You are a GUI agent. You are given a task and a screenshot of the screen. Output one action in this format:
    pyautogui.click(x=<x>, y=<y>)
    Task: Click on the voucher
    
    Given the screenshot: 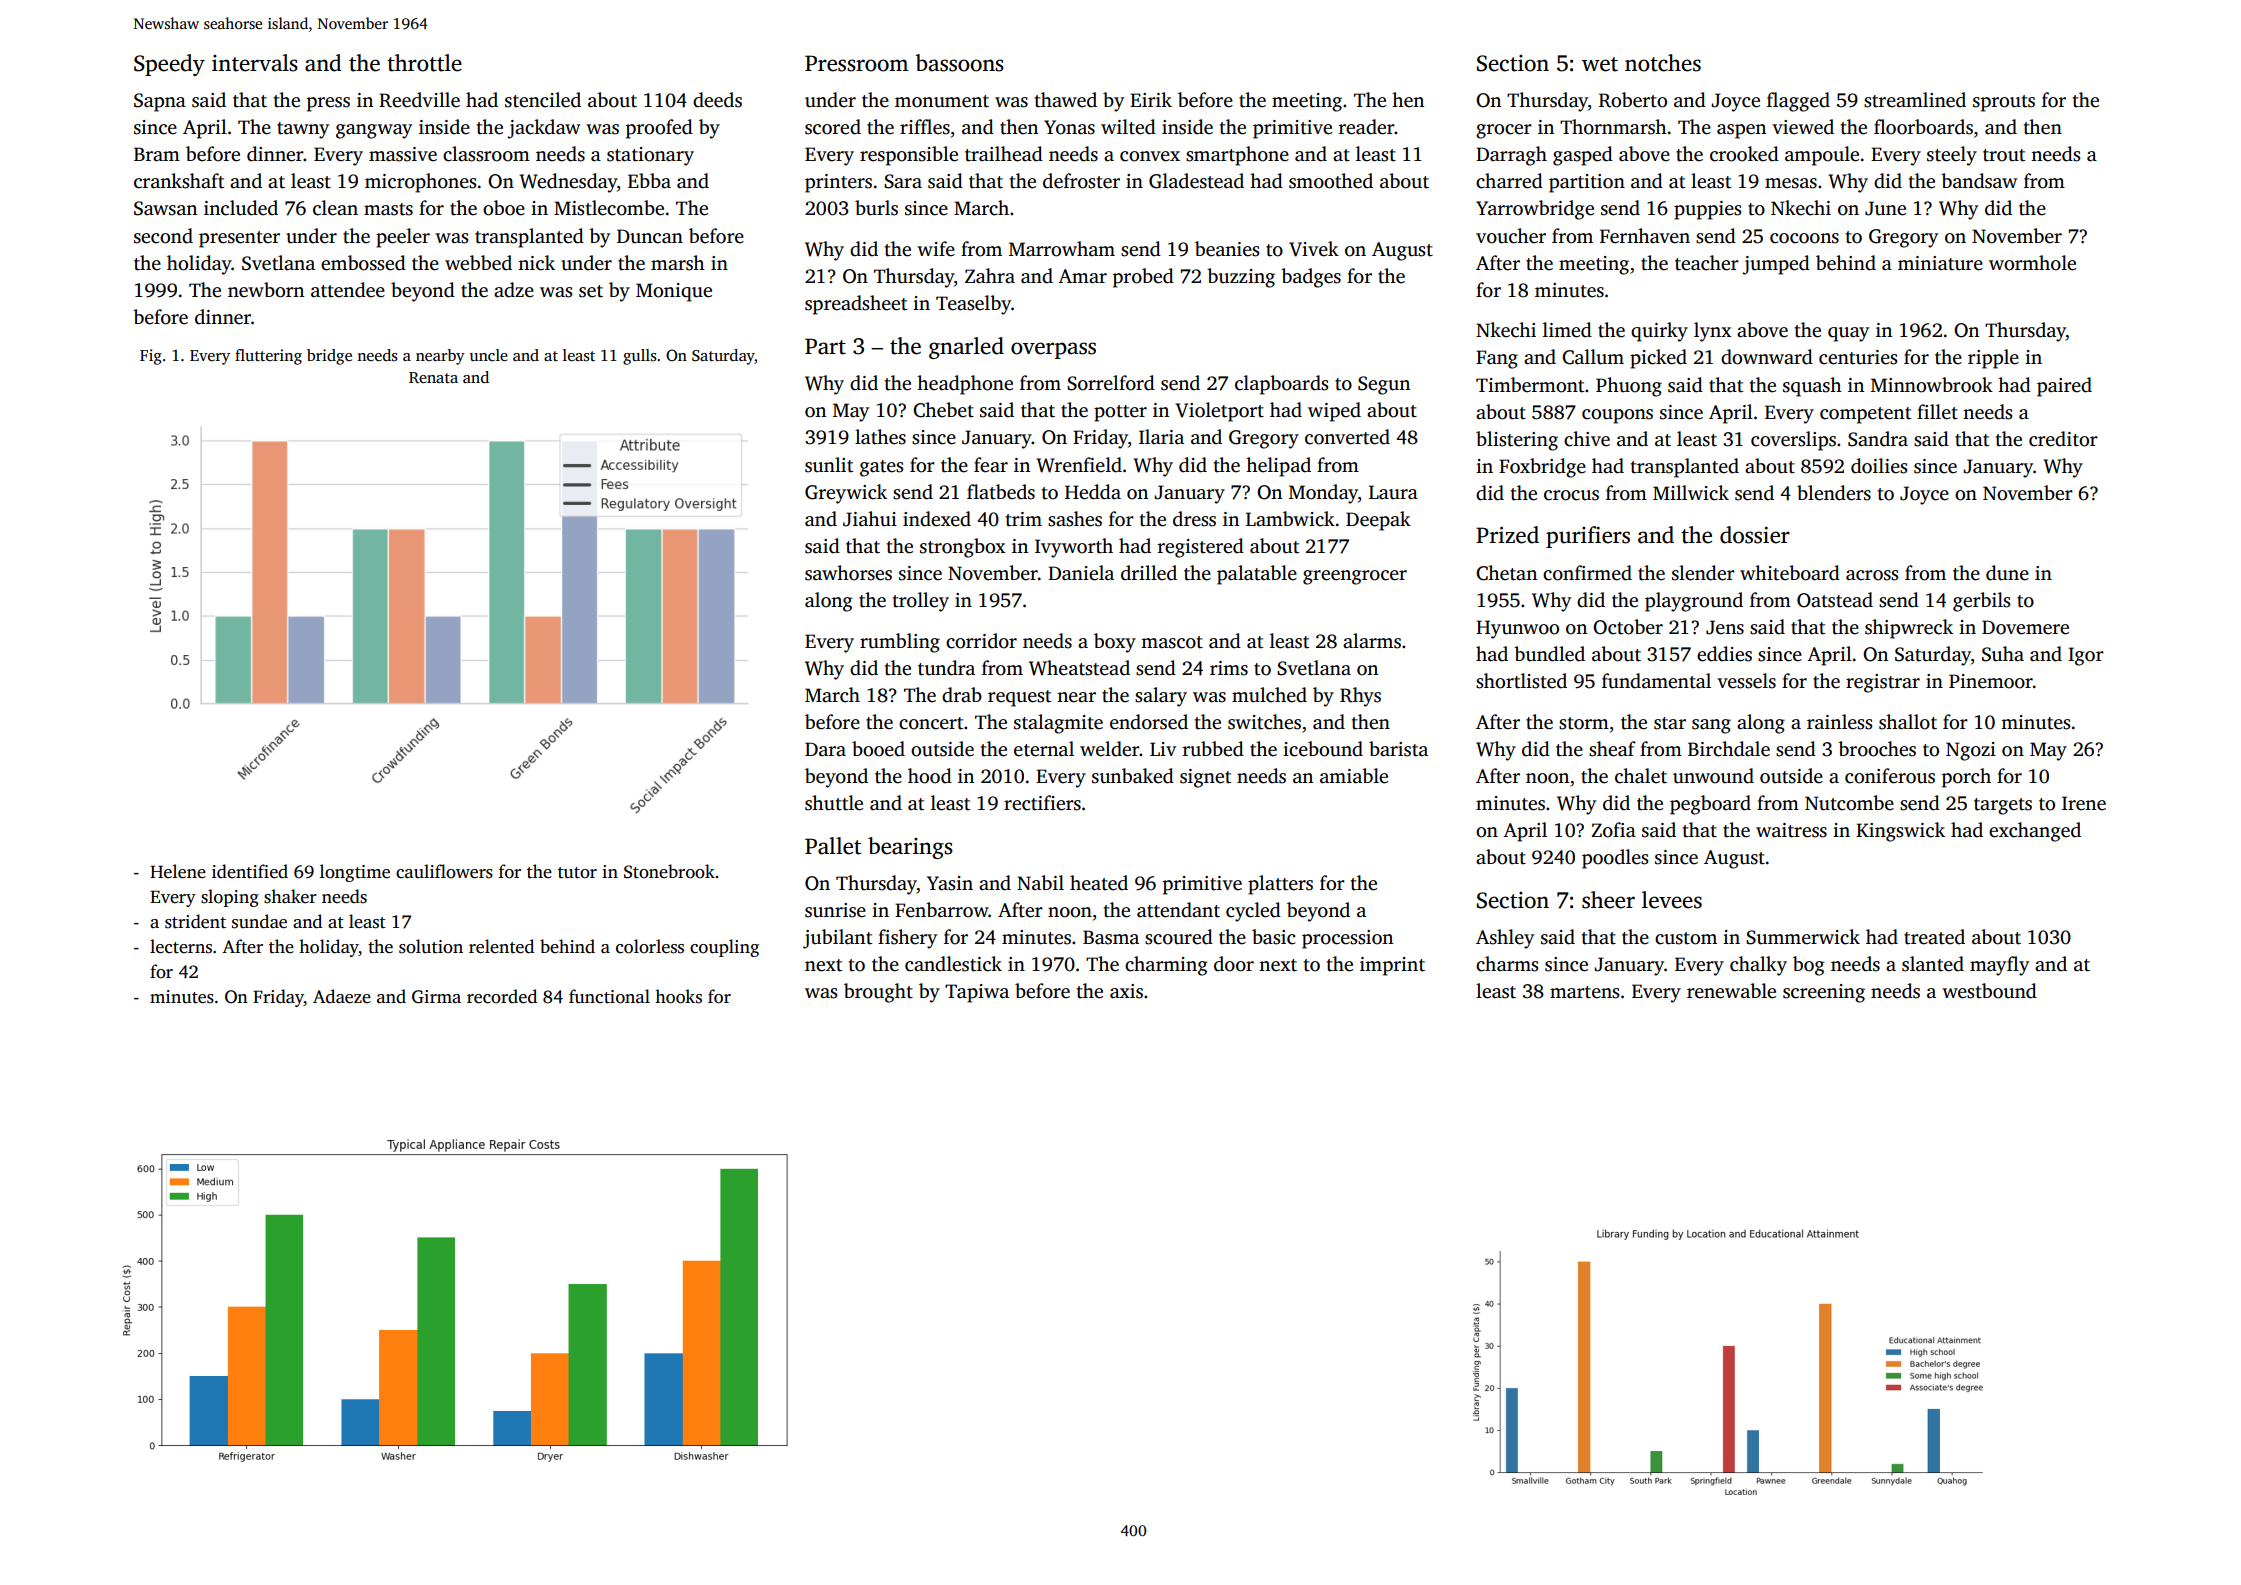 What is the action you would take?
    pyautogui.click(x=1511, y=236)
